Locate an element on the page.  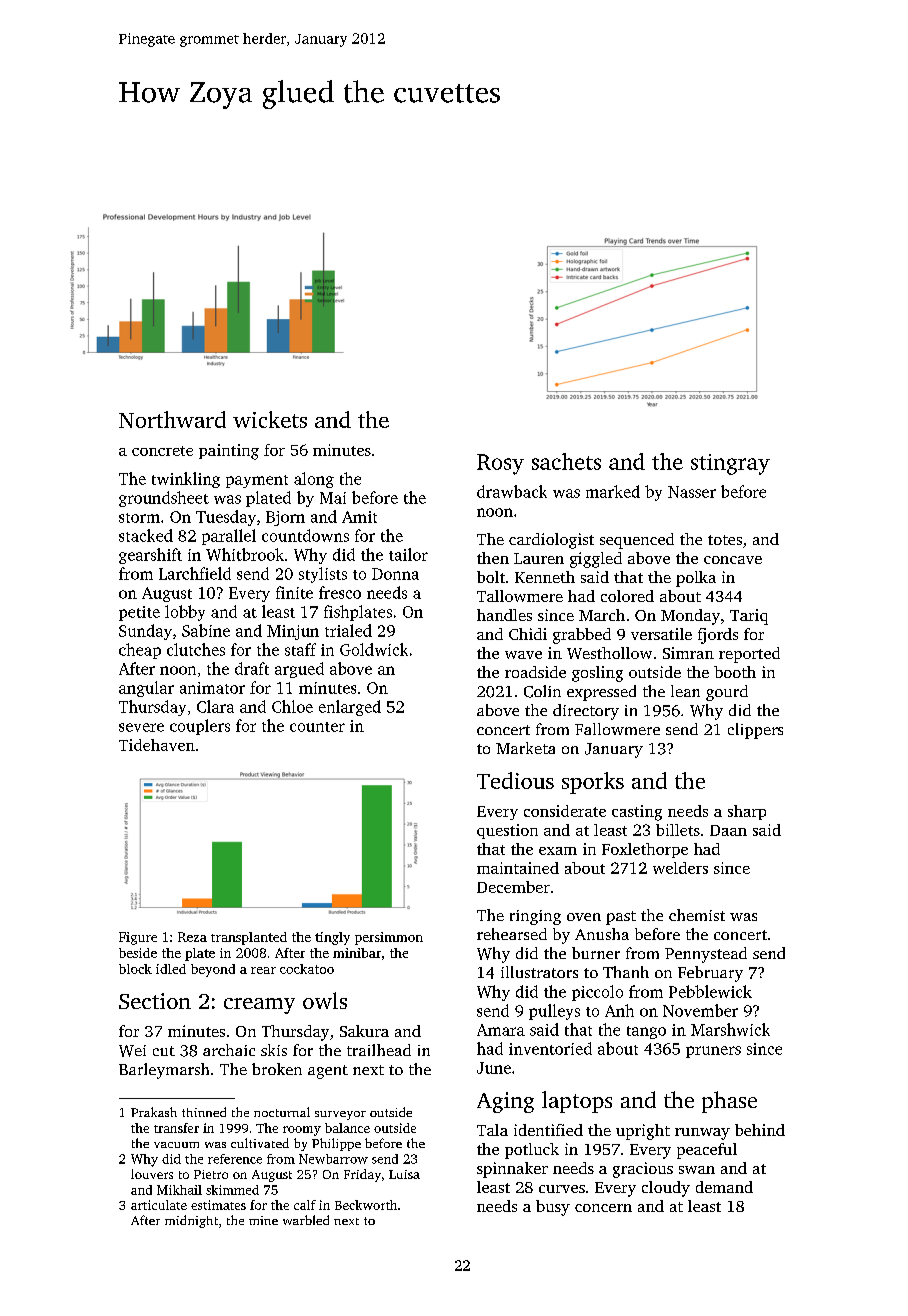
busy is located at coordinates (553, 1208).
